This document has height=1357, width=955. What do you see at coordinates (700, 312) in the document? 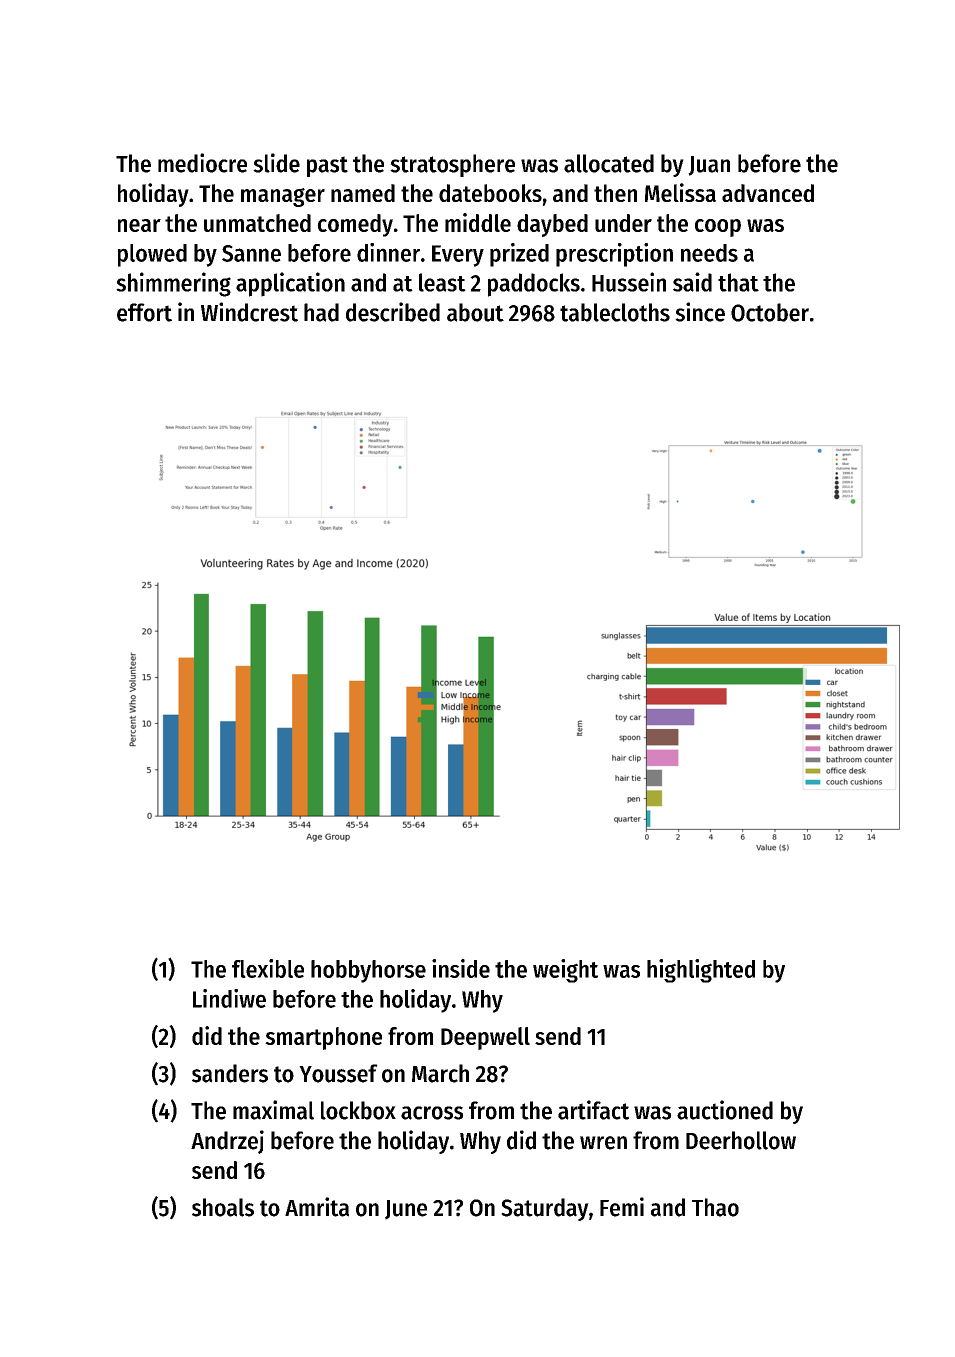
I see `since` at bounding box center [700, 312].
